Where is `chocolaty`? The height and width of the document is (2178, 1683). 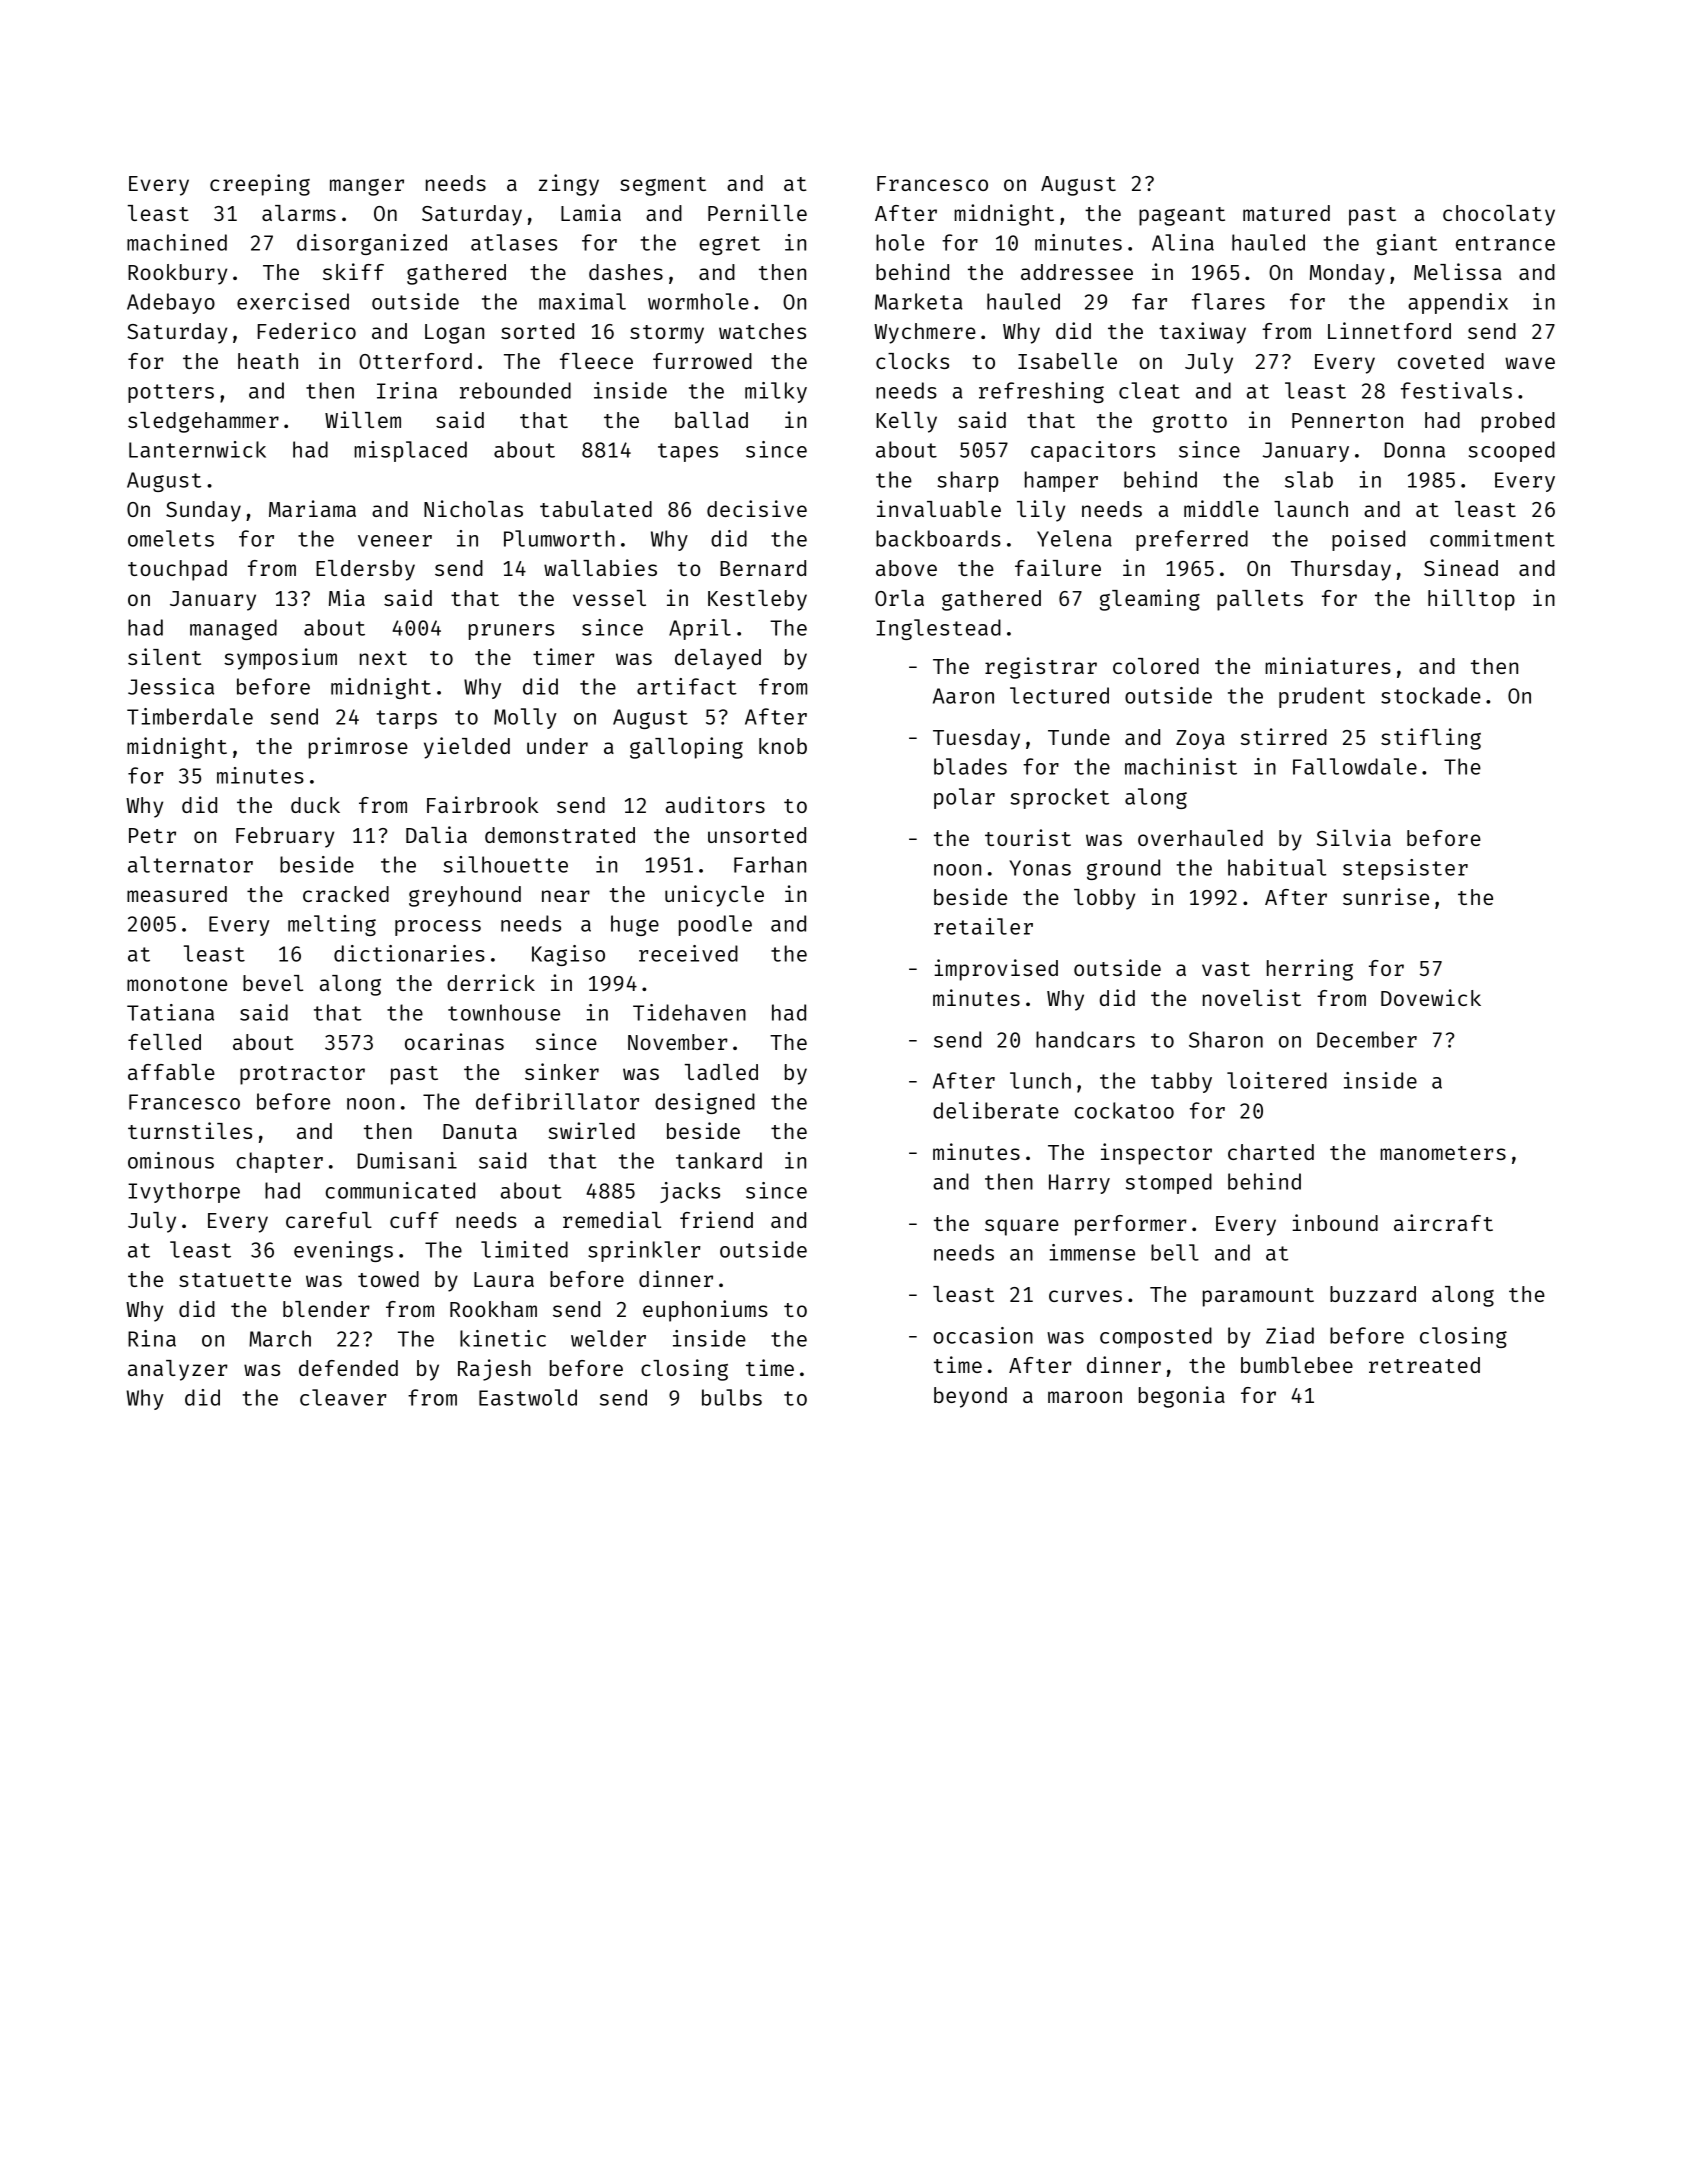
chocolaty is located at coordinates (1499, 215).
